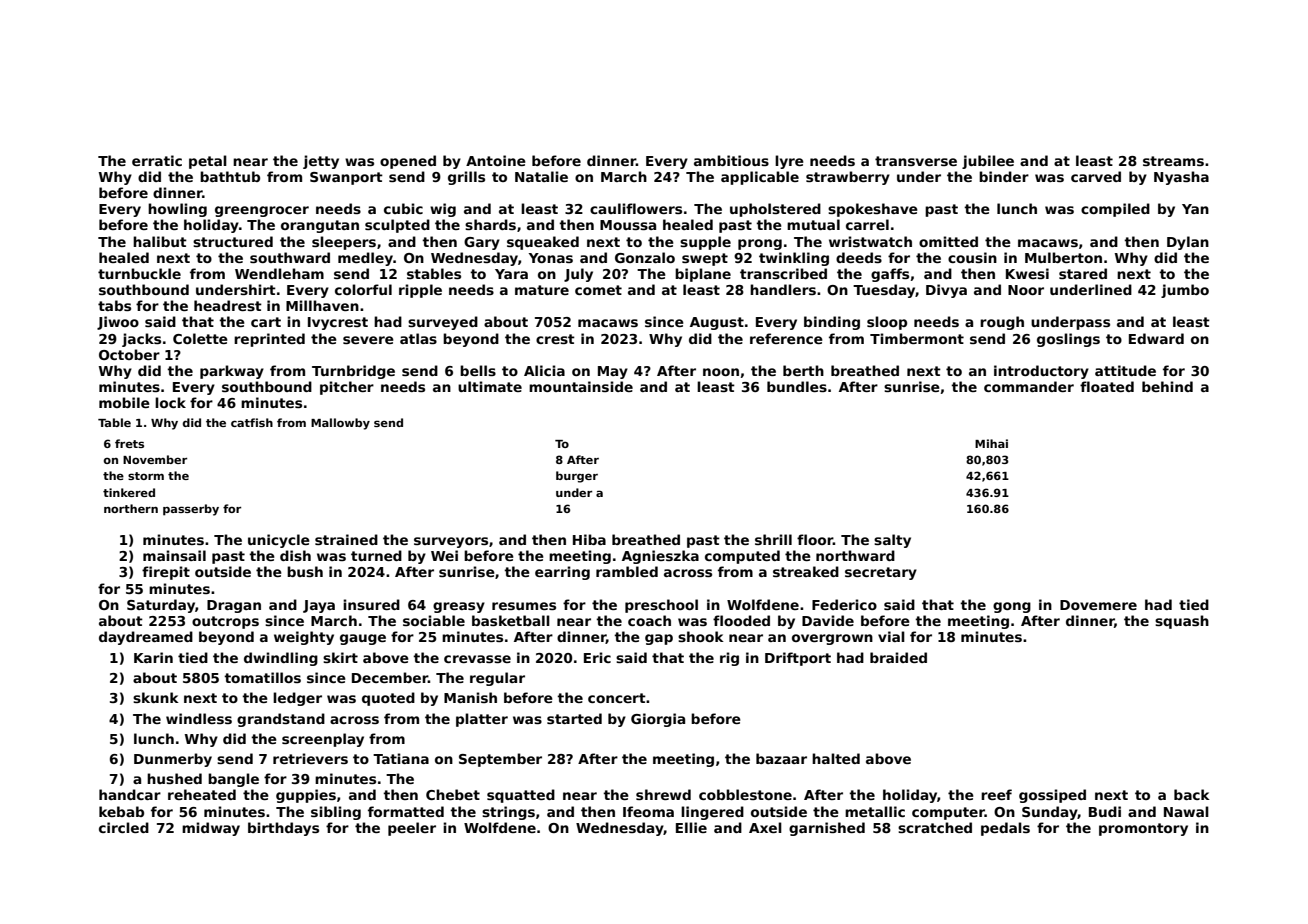 The height and width of the screenshot is (924, 1308). What do you see at coordinates (613, 372) in the screenshot?
I see `May` at bounding box center [613, 372].
